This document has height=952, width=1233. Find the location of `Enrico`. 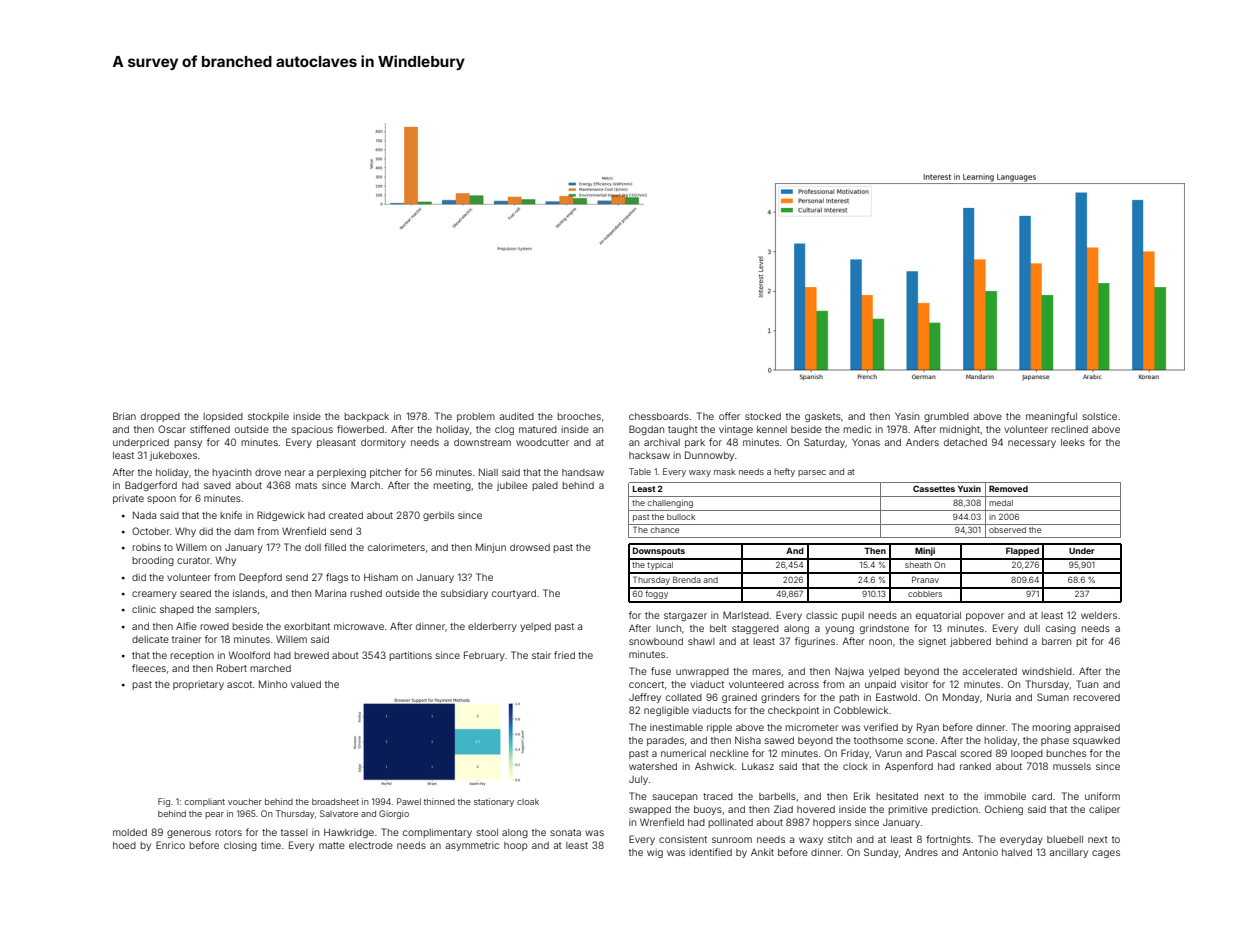

Enrico is located at coordinates (170, 845).
